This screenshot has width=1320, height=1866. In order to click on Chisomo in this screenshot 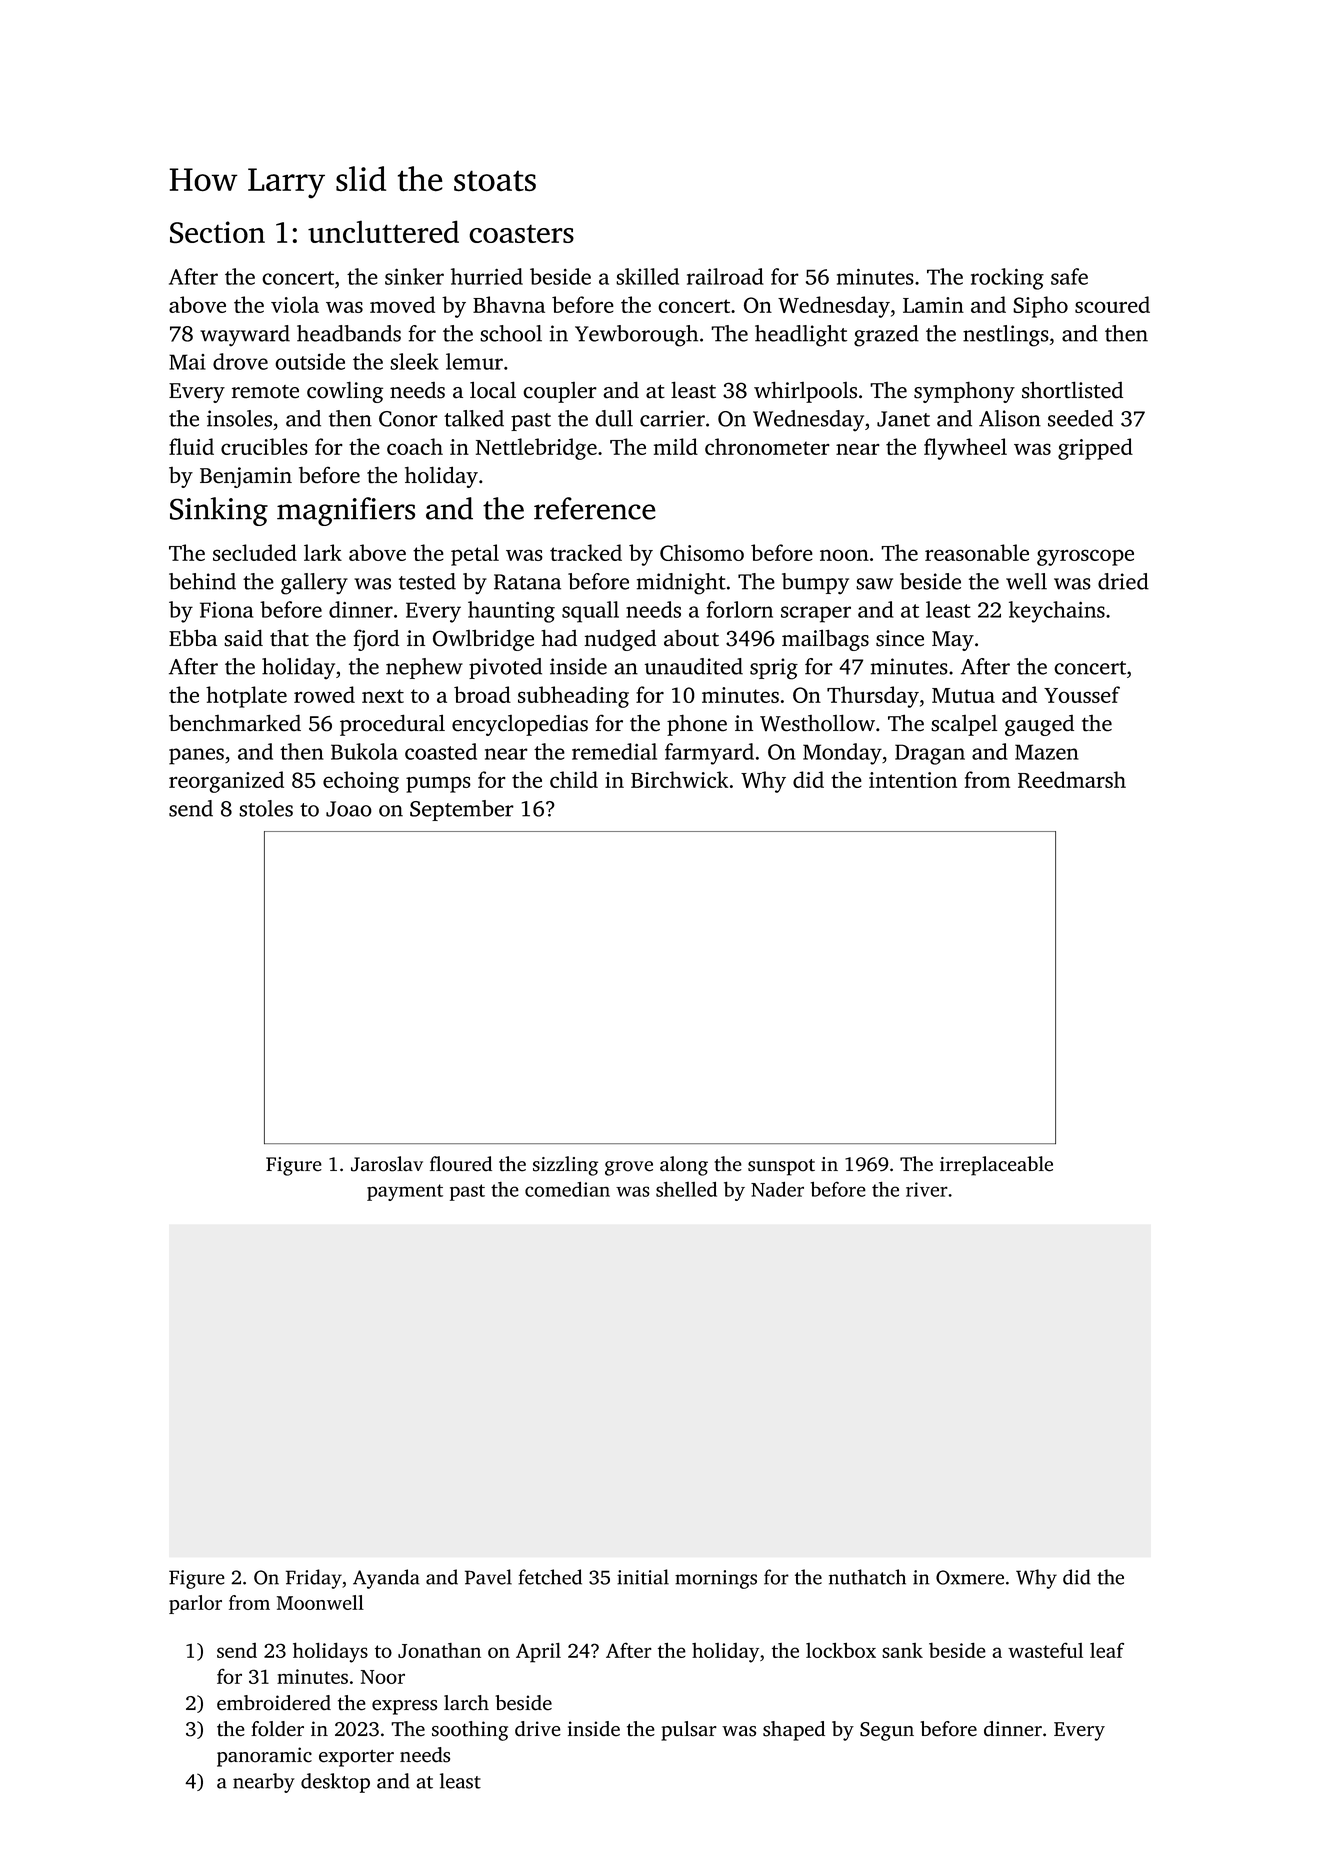, I will do `click(702, 552)`.
